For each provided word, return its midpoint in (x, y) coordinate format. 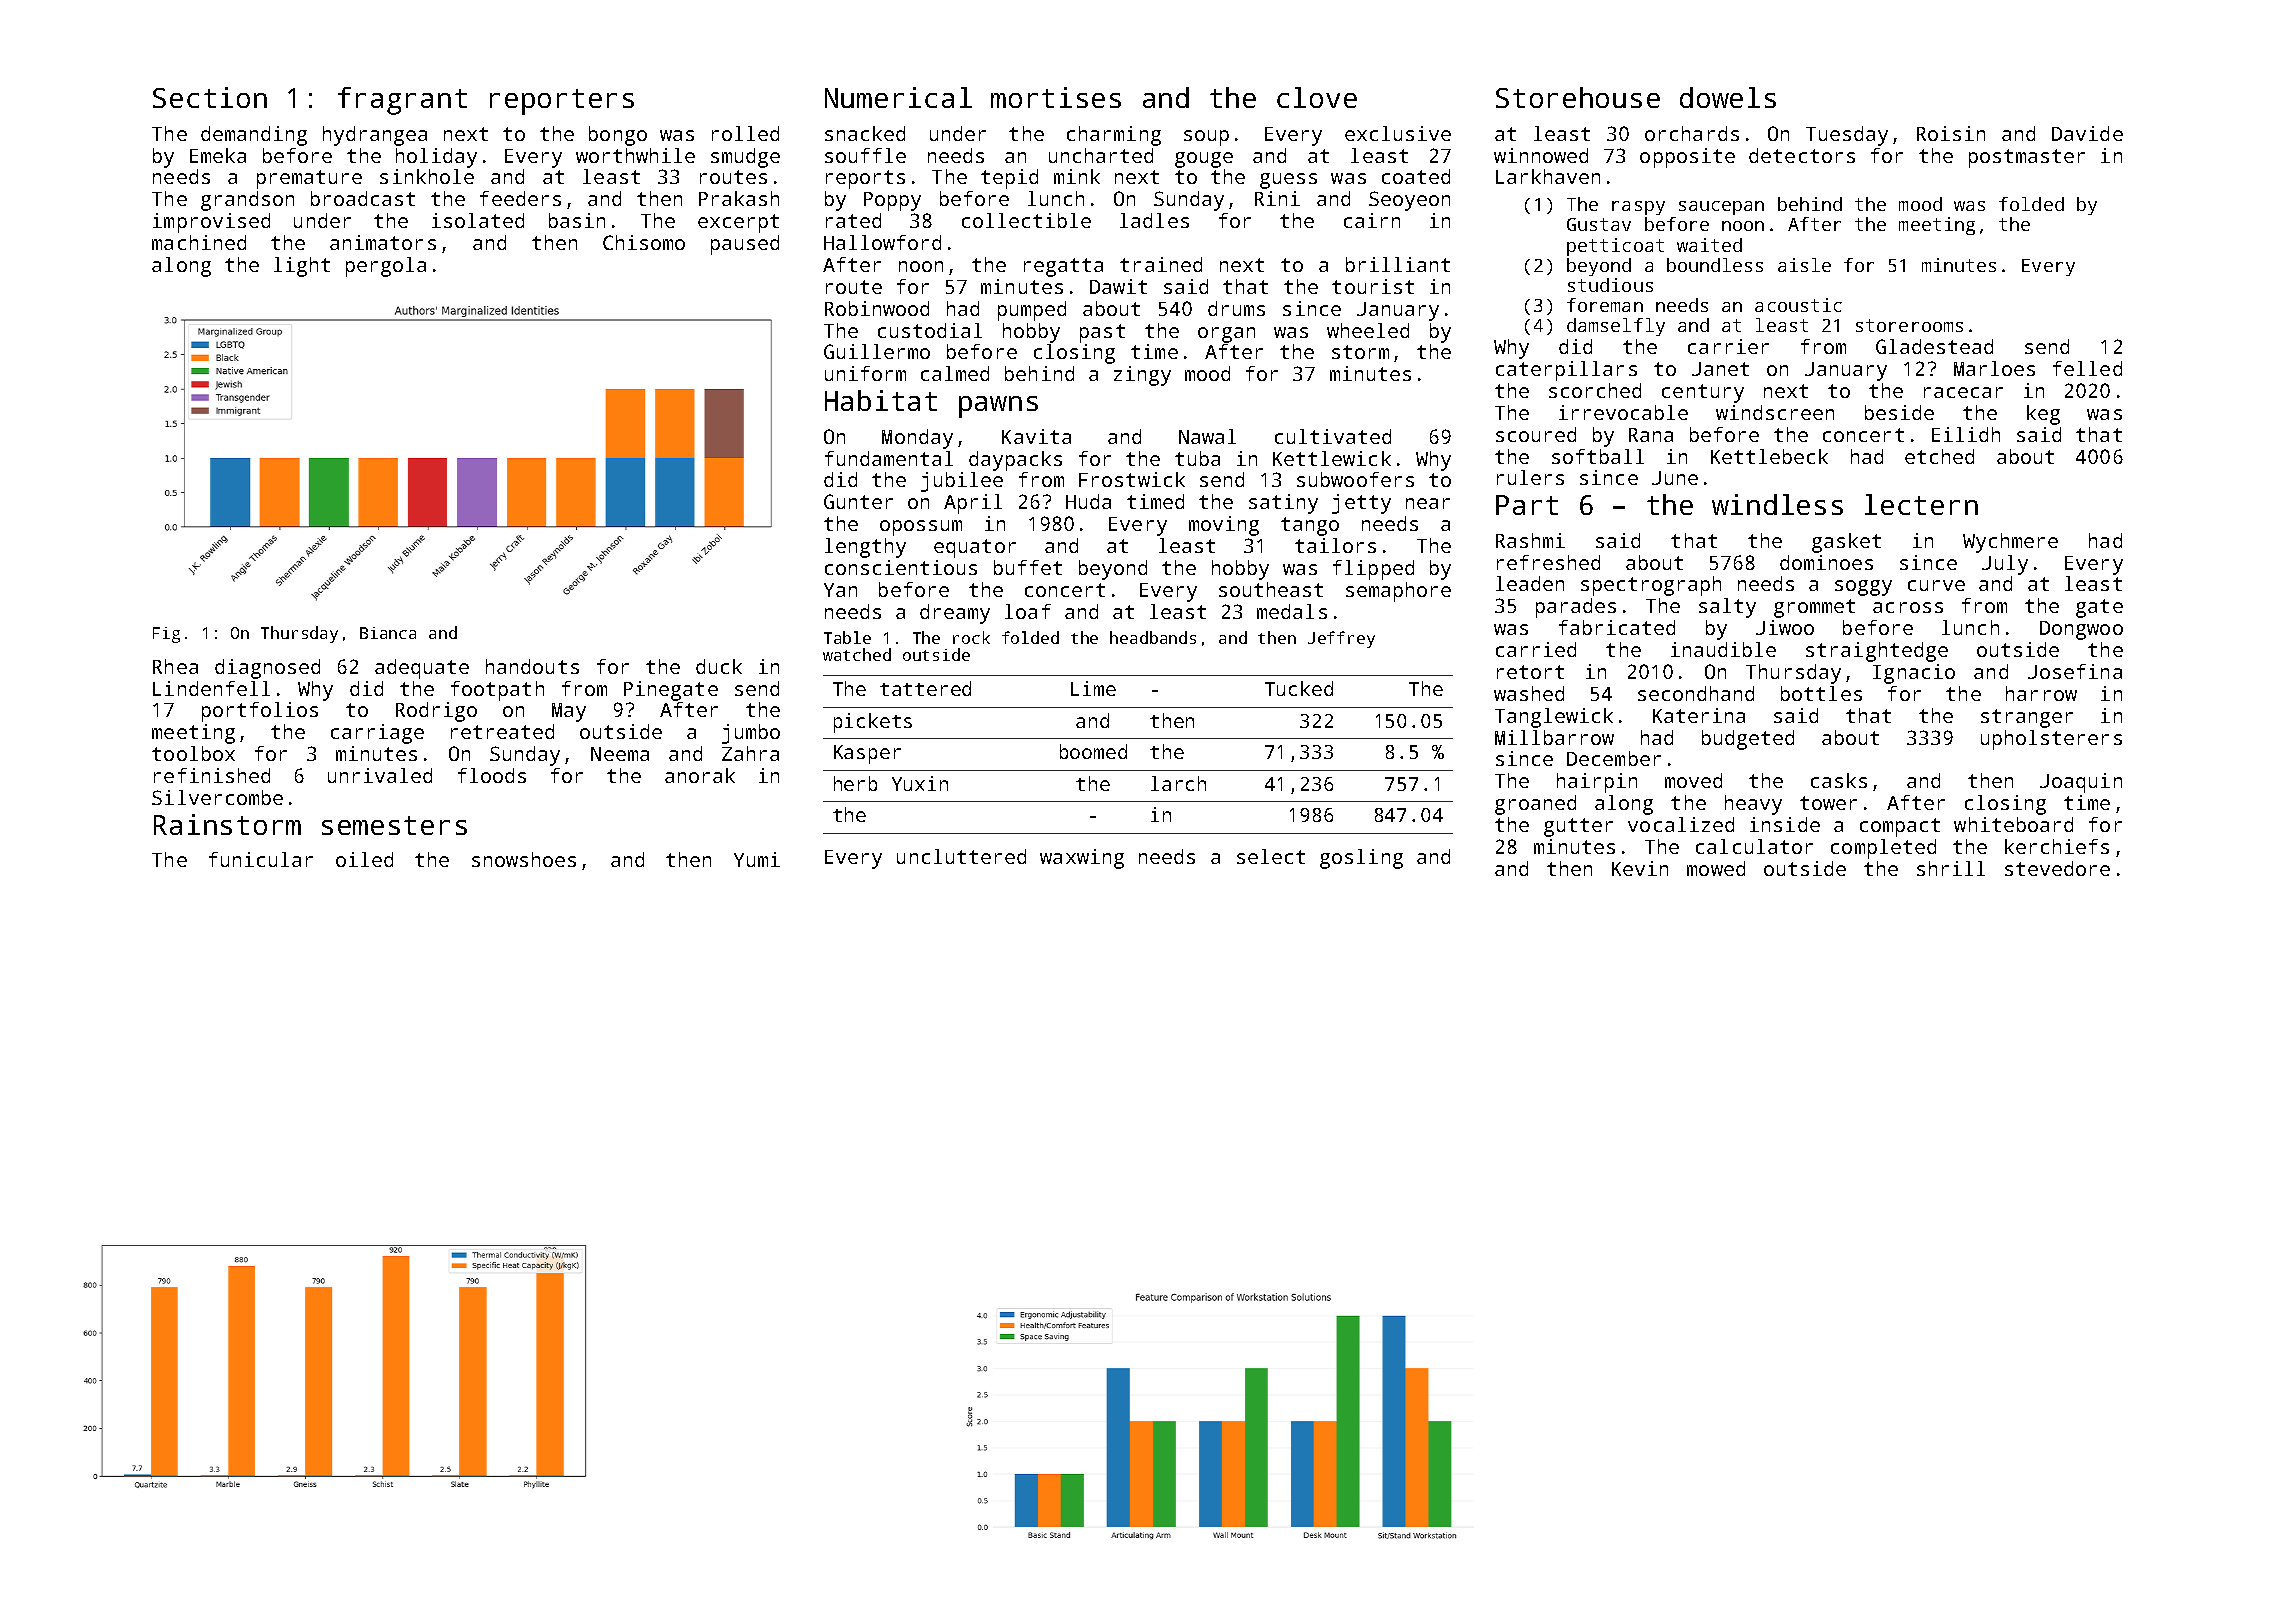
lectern (1921, 504)
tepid (1009, 179)
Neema (620, 754)
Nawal (1207, 436)
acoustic (1798, 305)
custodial (930, 330)
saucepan (1721, 208)
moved (1693, 780)
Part (1527, 505)
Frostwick (1132, 479)
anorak (700, 775)
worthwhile (635, 155)
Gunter (858, 501)
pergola (386, 267)
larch (1178, 783)
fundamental (889, 458)
